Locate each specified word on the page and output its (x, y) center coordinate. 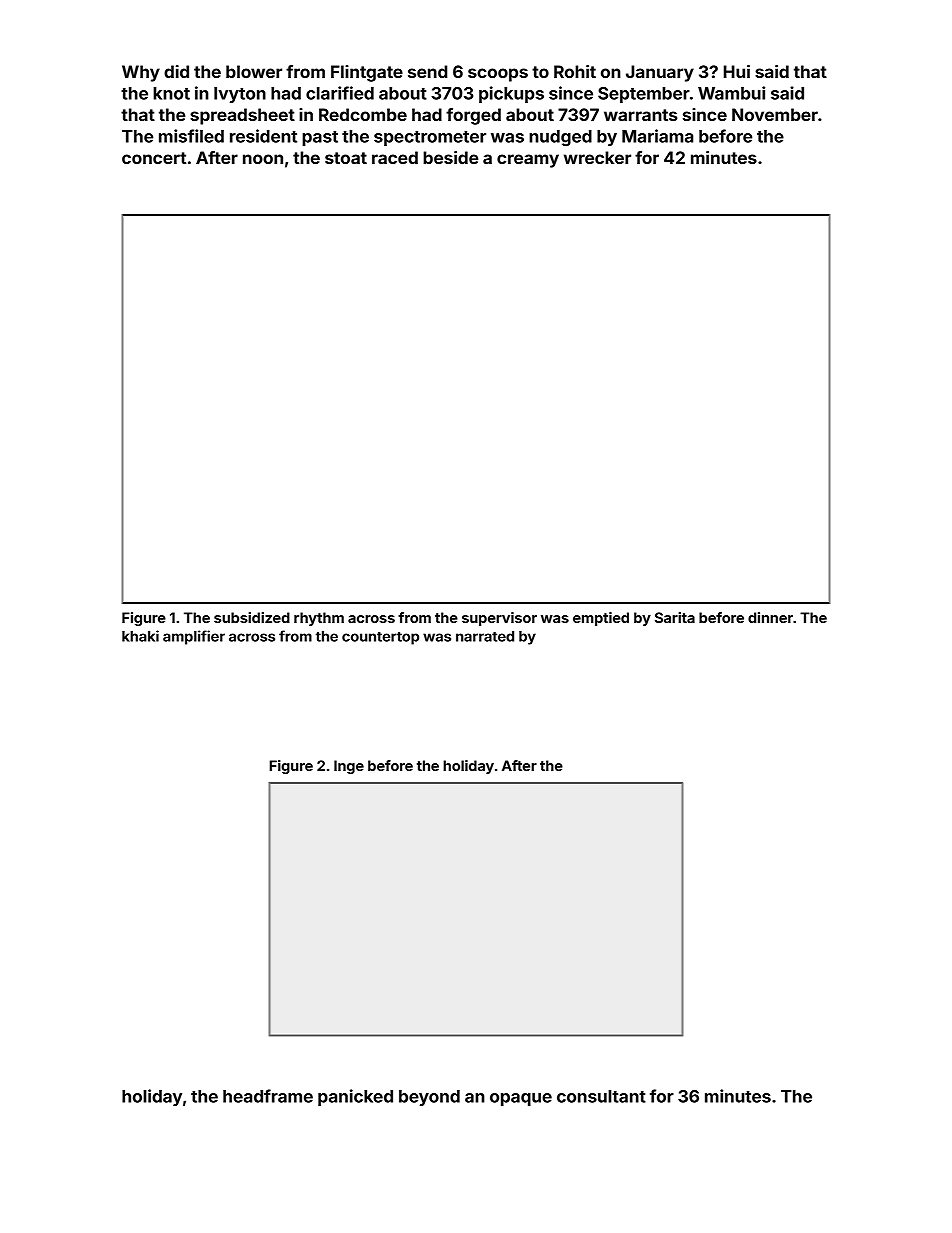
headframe (268, 1096)
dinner (770, 617)
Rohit (575, 71)
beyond (429, 1098)
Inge (349, 767)
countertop (380, 638)
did (176, 71)
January (660, 73)
